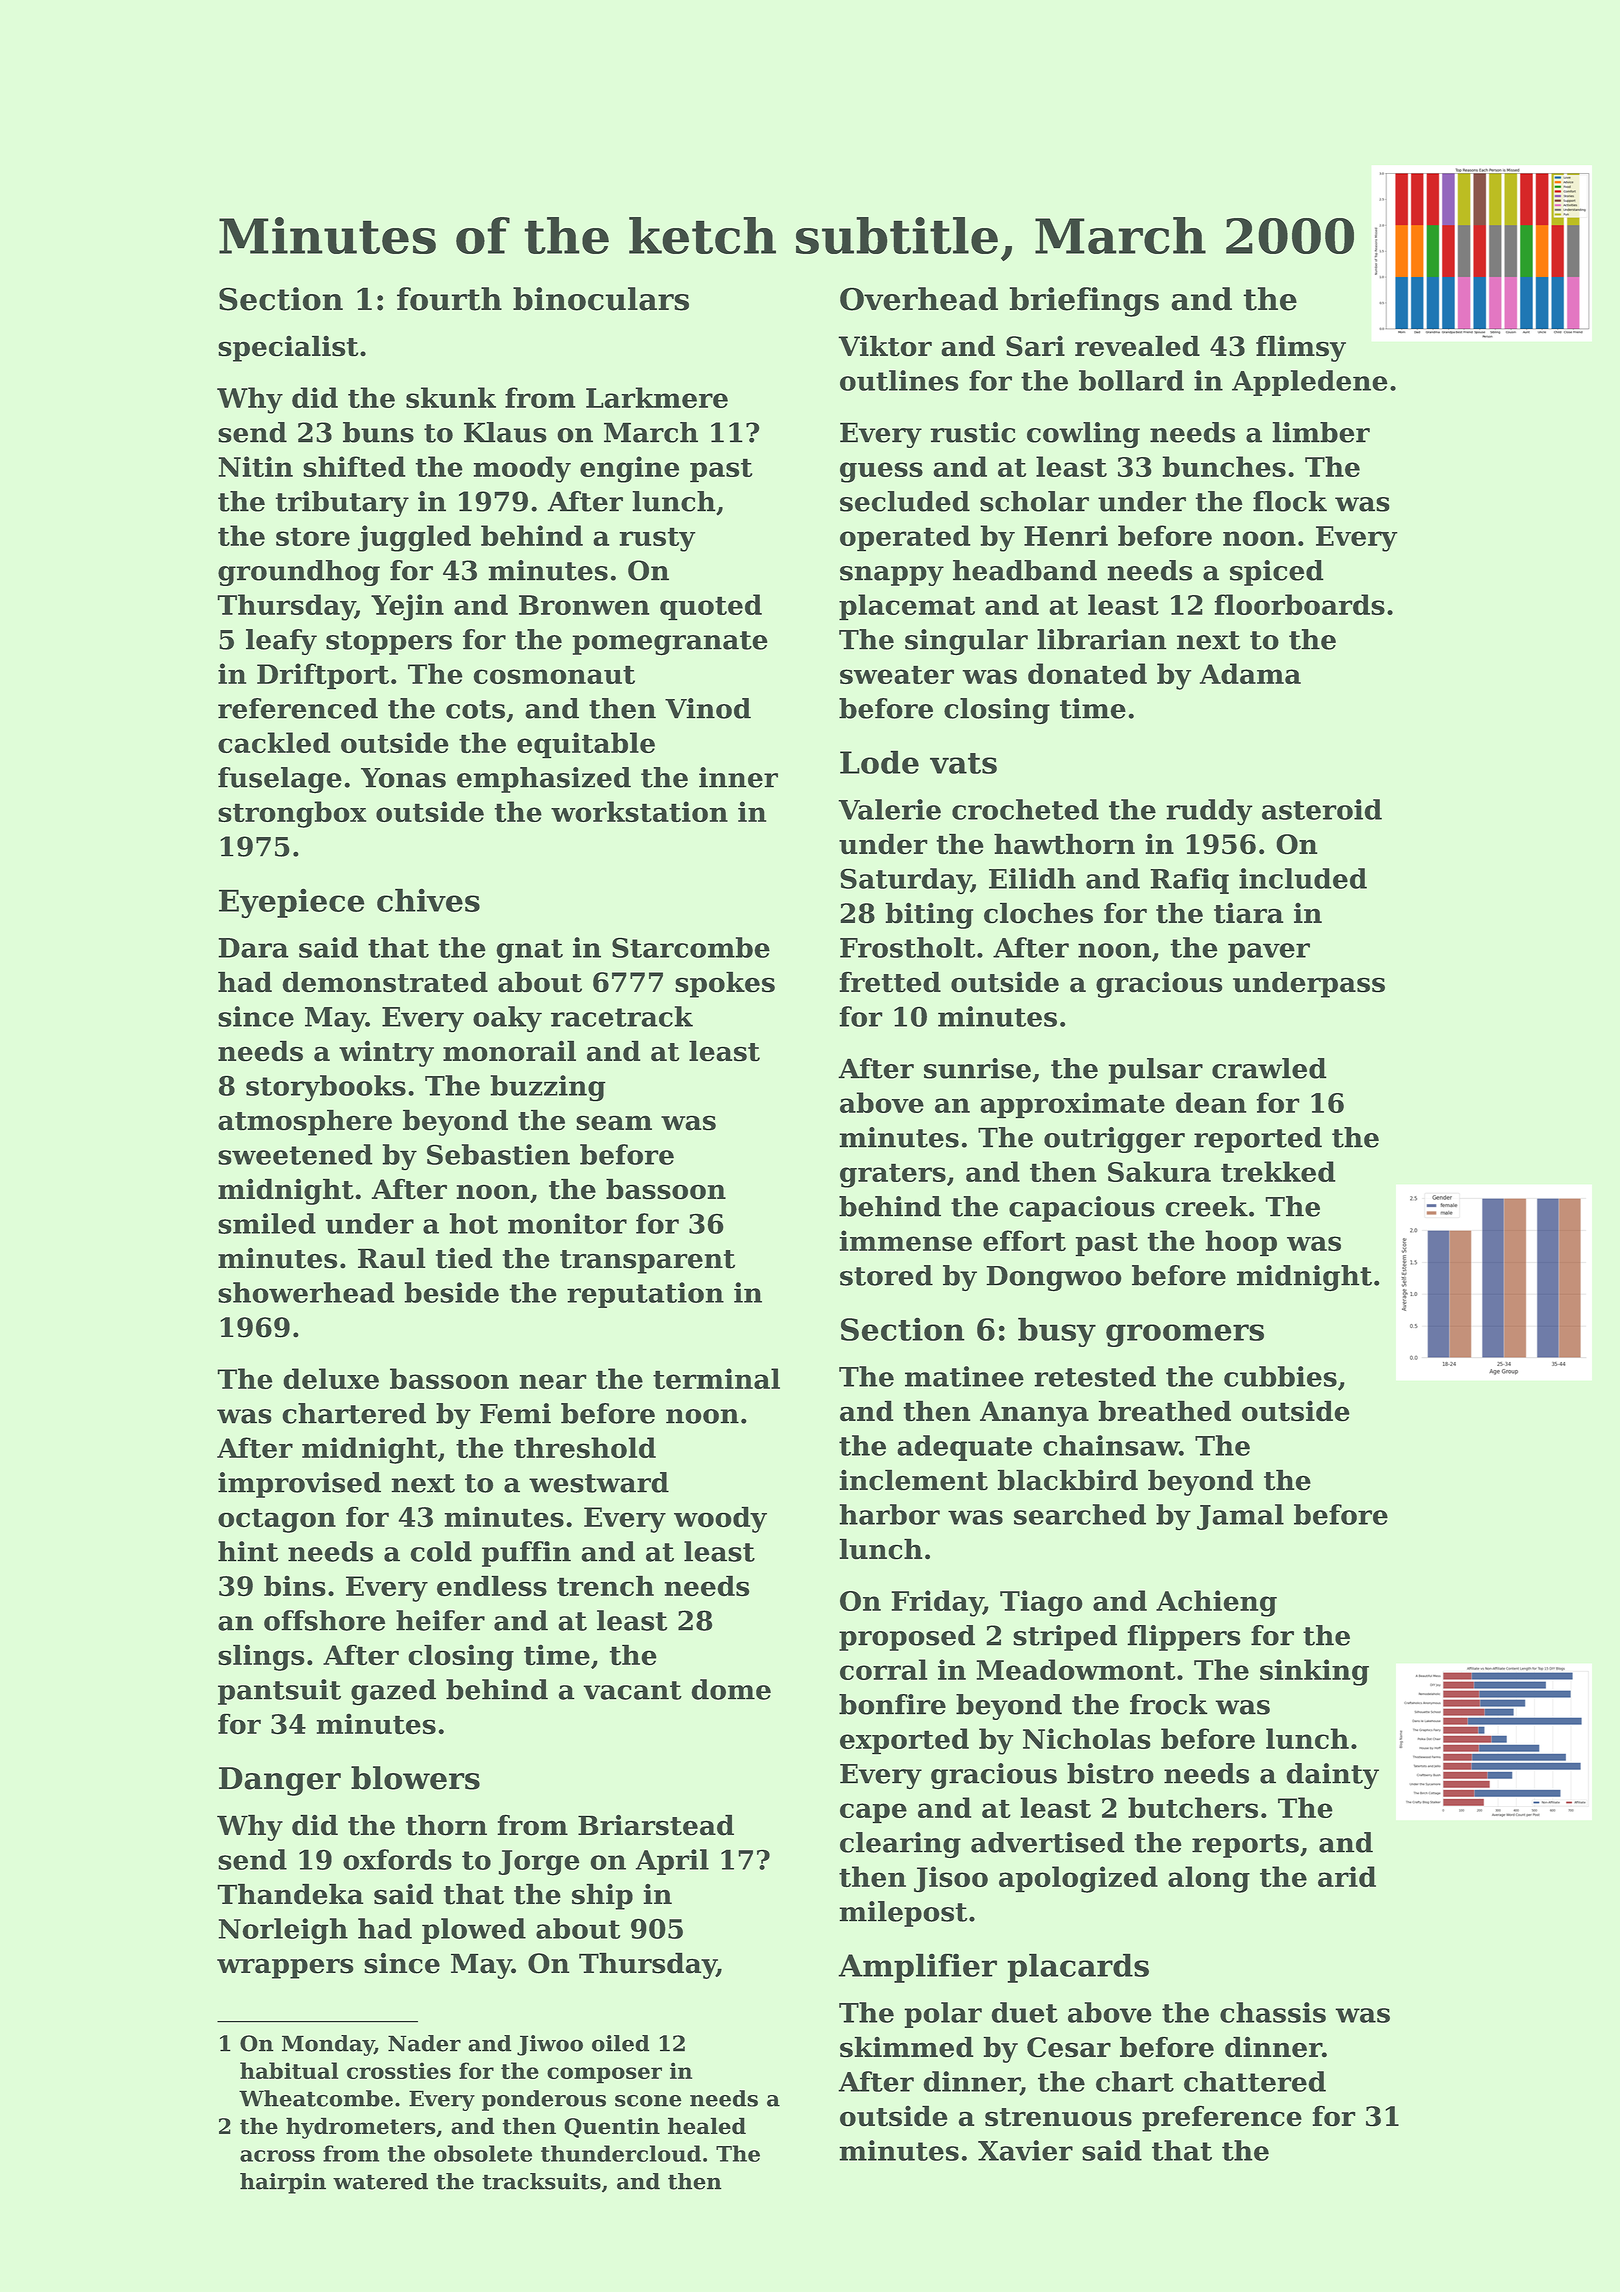  Describe the element at coordinates (1084, 302) in the image. I see `briefings` at that location.
